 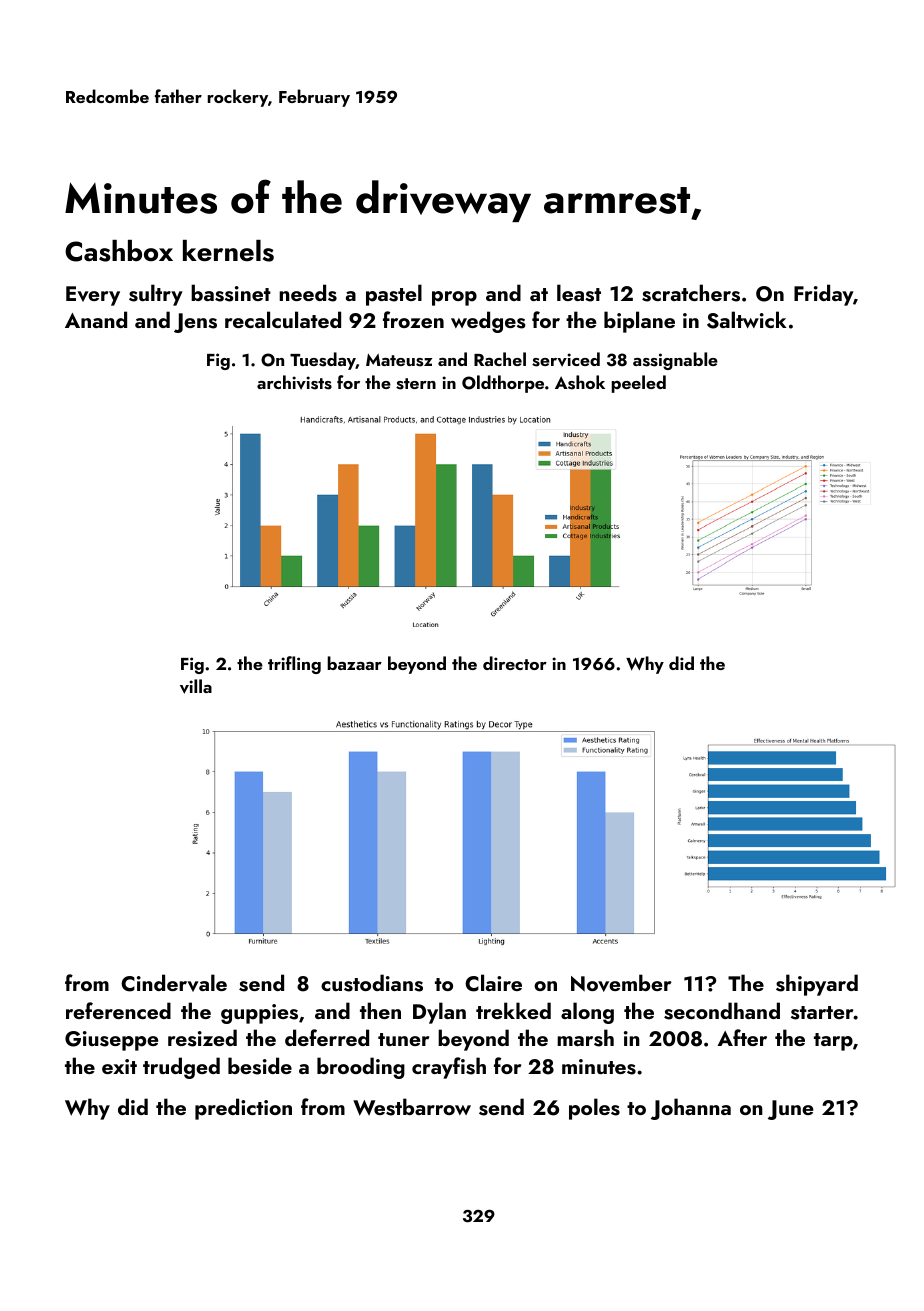 What do you see at coordinates (294, 665) in the image?
I see `trifling` at bounding box center [294, 665].
